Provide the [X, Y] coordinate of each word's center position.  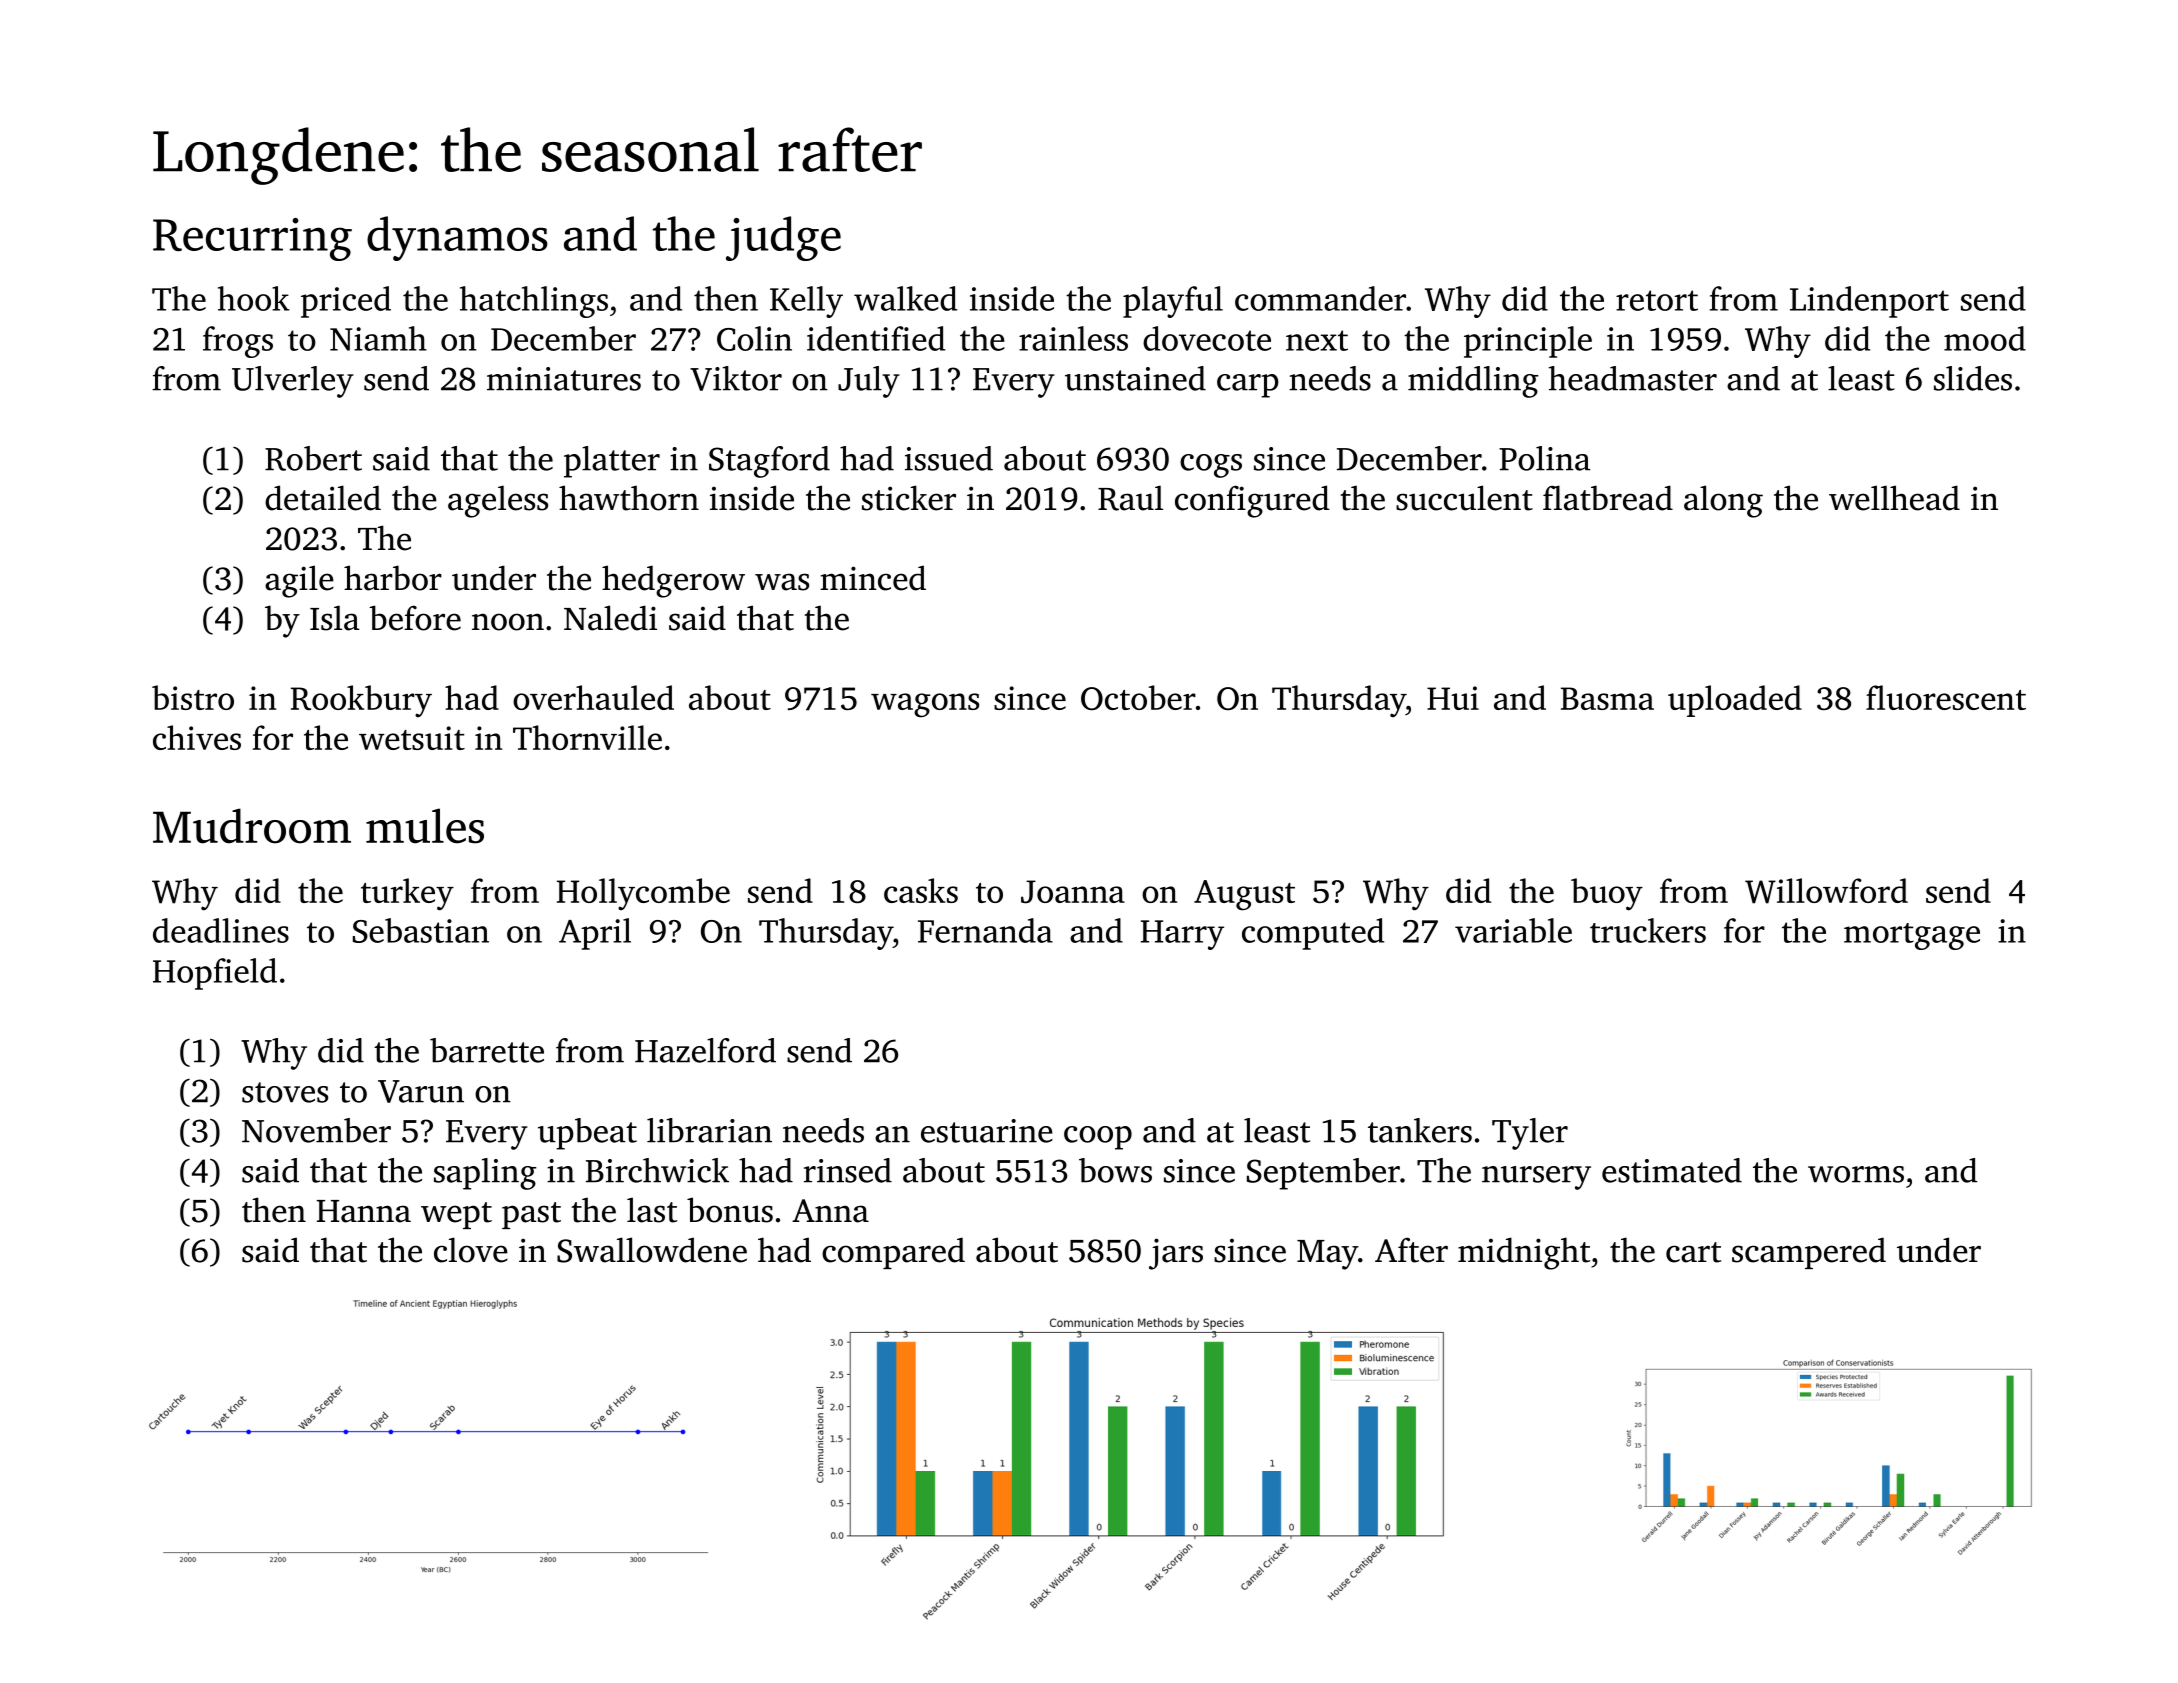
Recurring [252, 239]
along [1723, 501]
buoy [1607, 894]
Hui [1453, 698]
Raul [1130, 498]
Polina [1545, 458]
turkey [407, 894]
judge [783, 238]
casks [921, 890]
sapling [485, 1174]
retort [1657, 300]
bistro [193, 697]
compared [893, 1253]
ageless [498, 501]
